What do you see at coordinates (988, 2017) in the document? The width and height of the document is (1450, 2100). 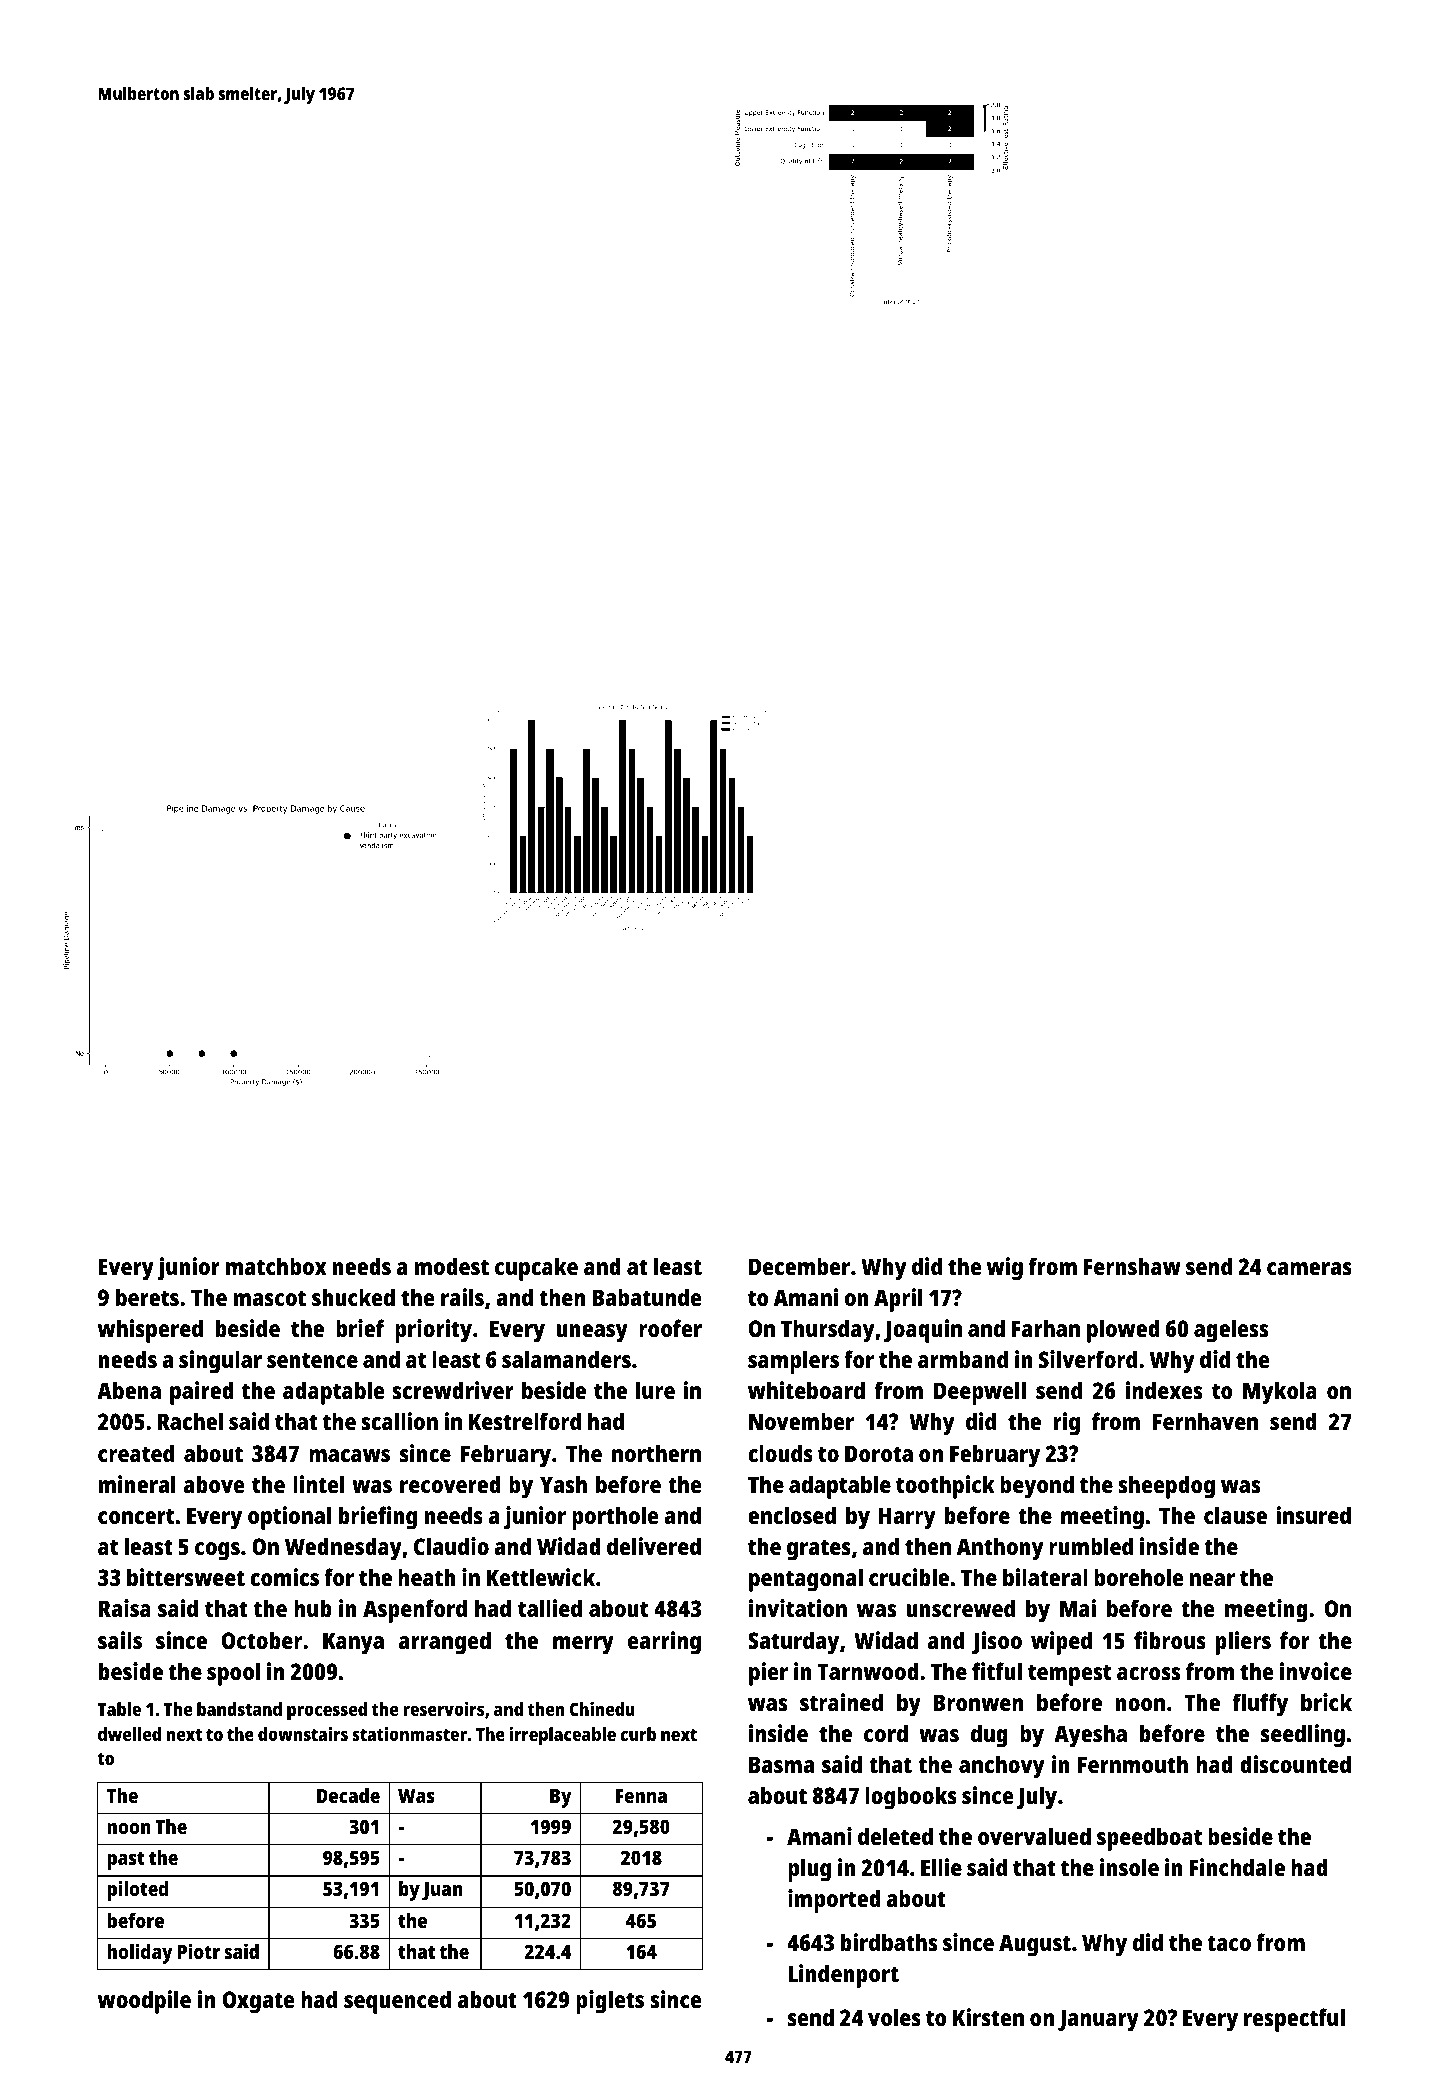 I see `Kirsten` at bounding box center [988, 2017].
